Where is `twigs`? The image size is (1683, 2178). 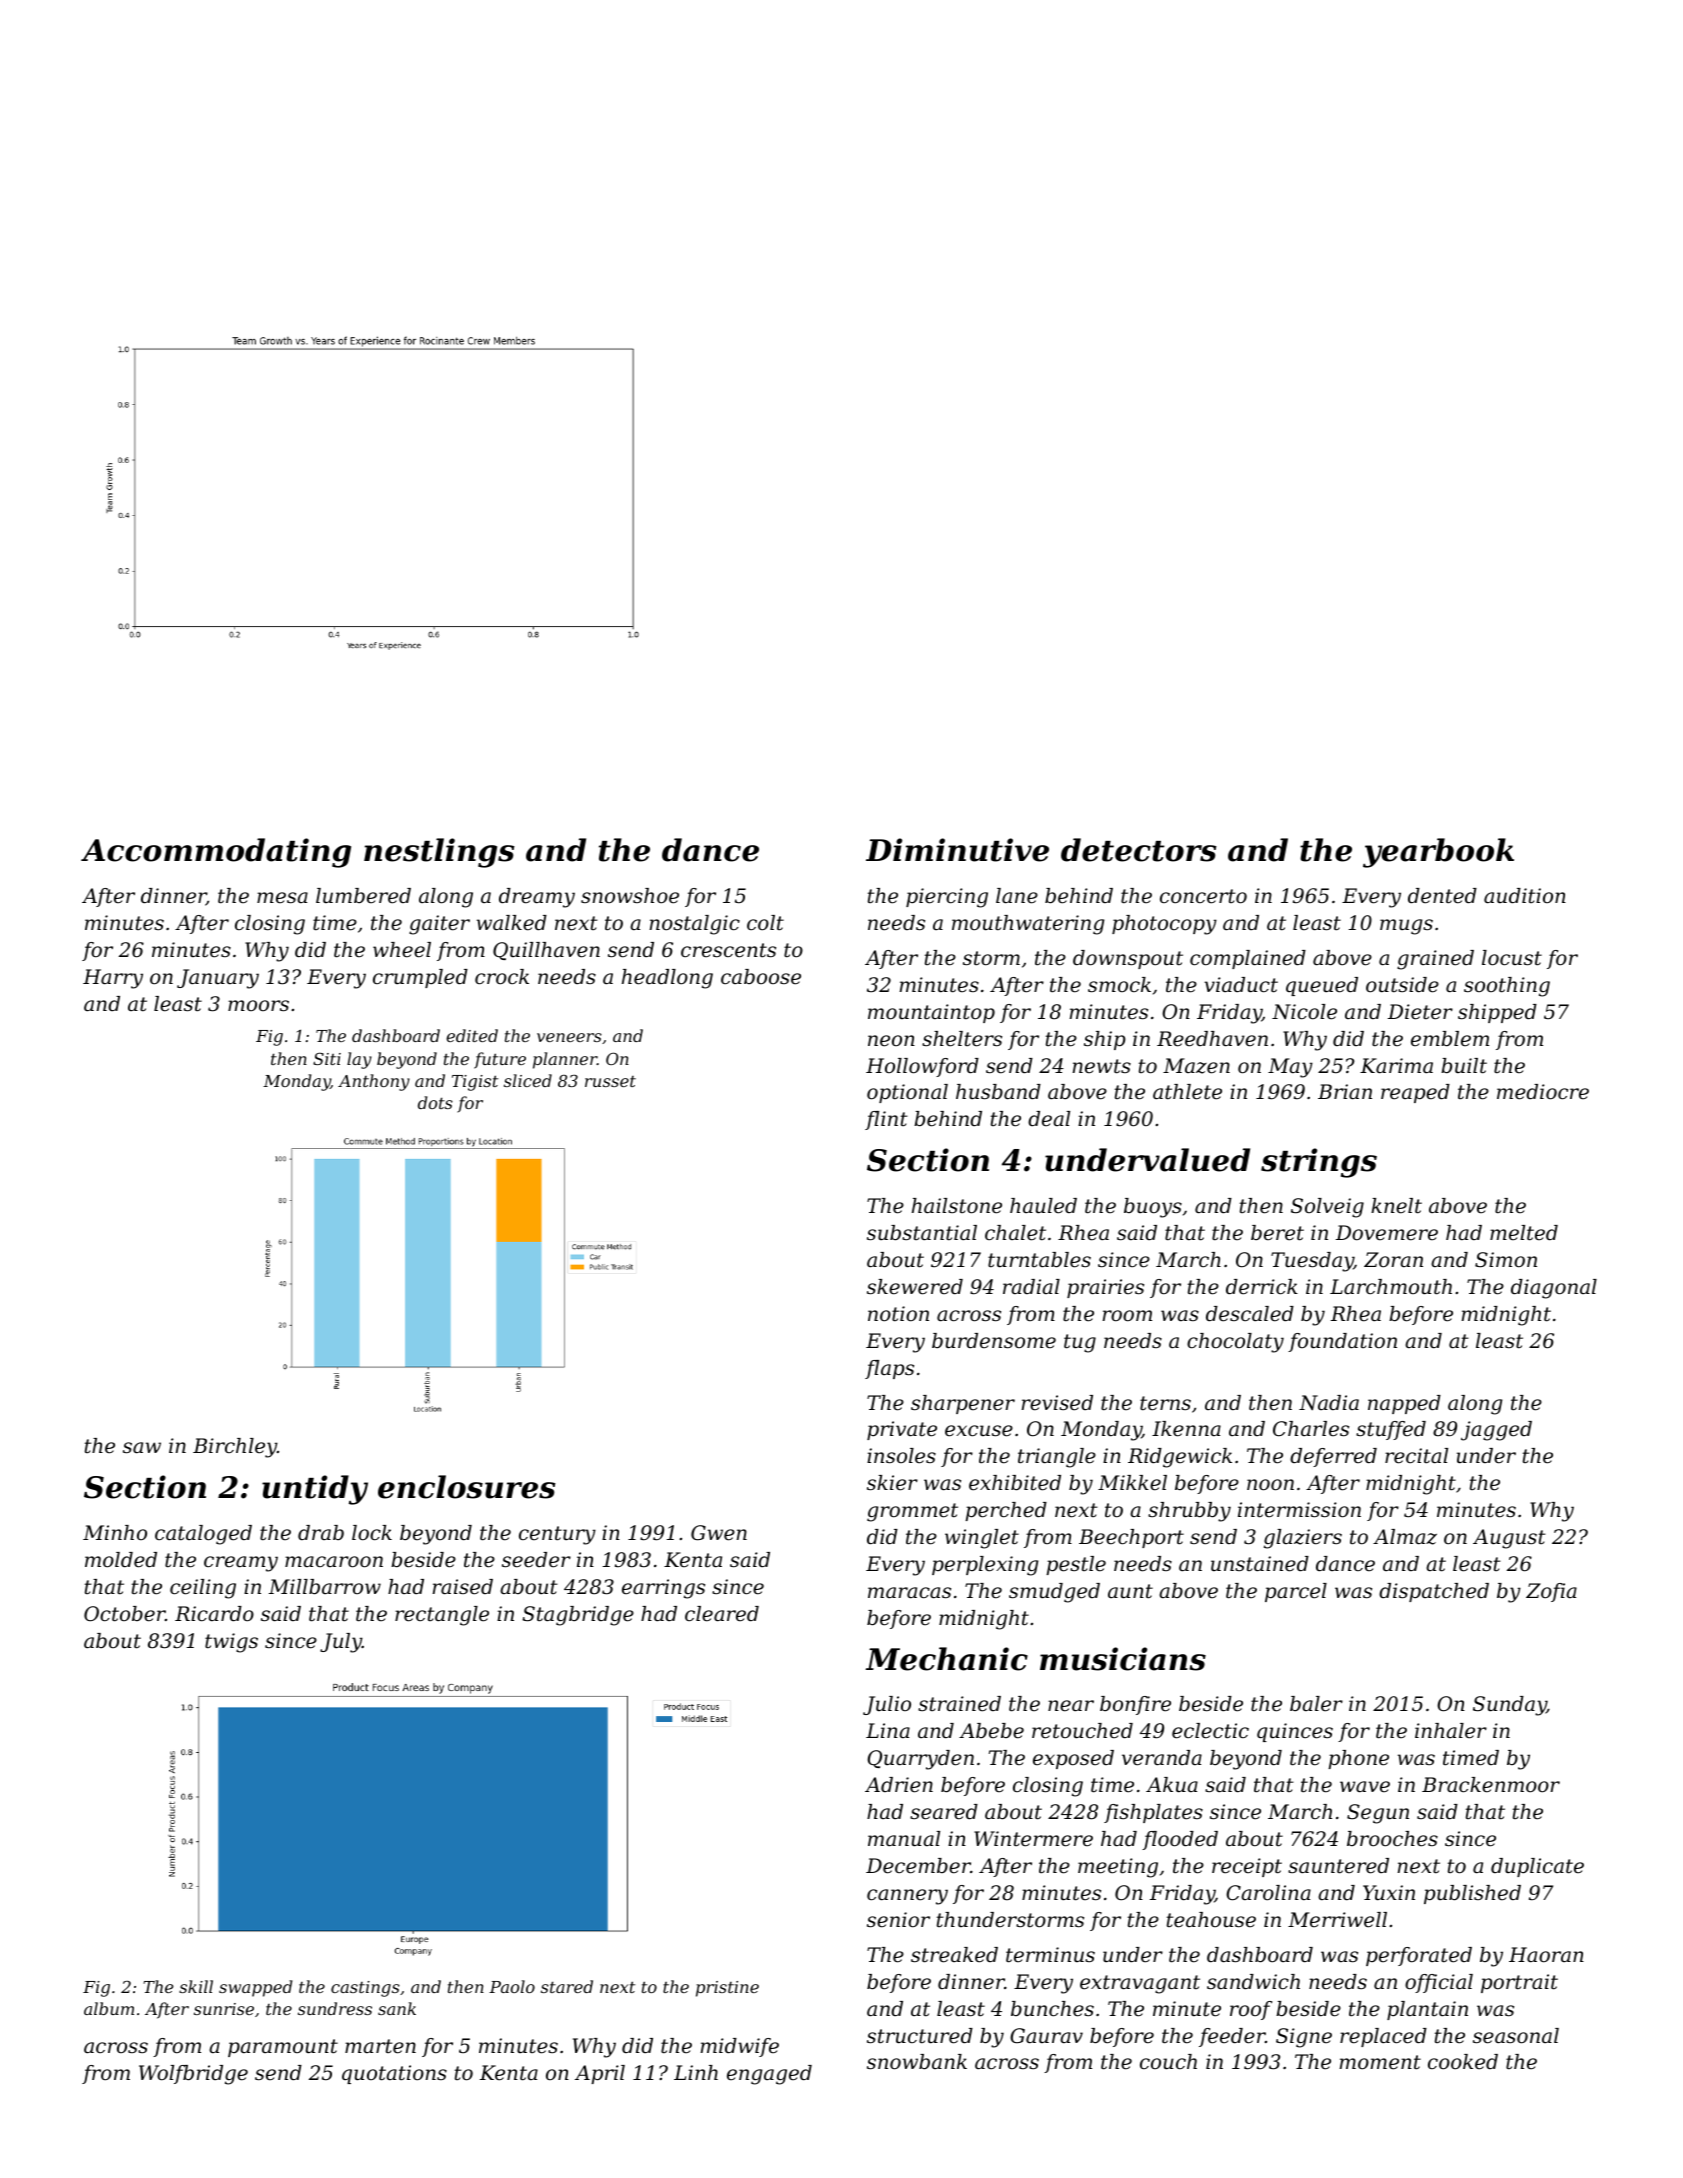
twigs is located at coordinates (231, 1643).
